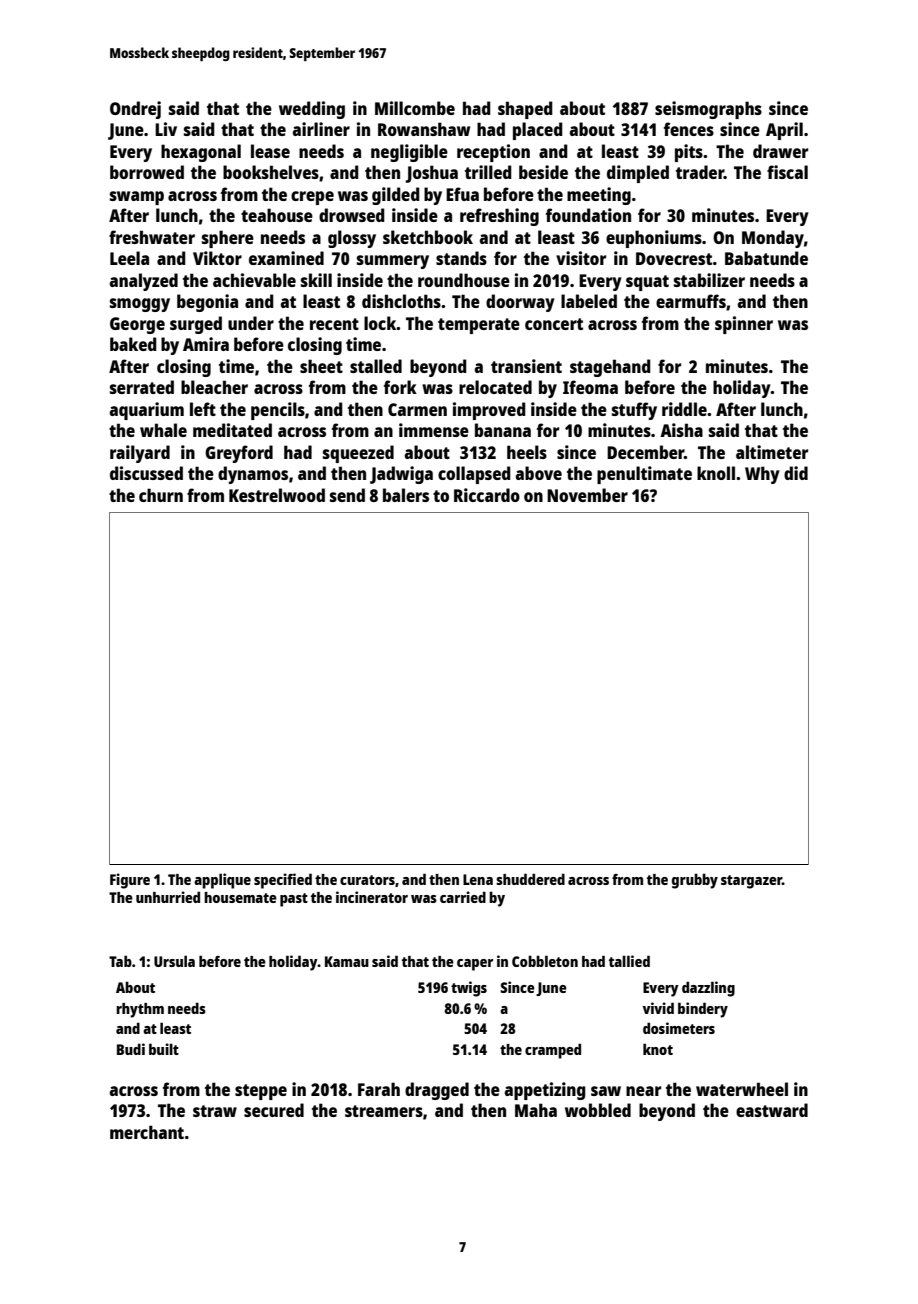 The image size is (918, 1304). What do you see at coordinates (545, 961) in the screenshot?
I see `Cobbleton` at bounding box center [545, 961].
